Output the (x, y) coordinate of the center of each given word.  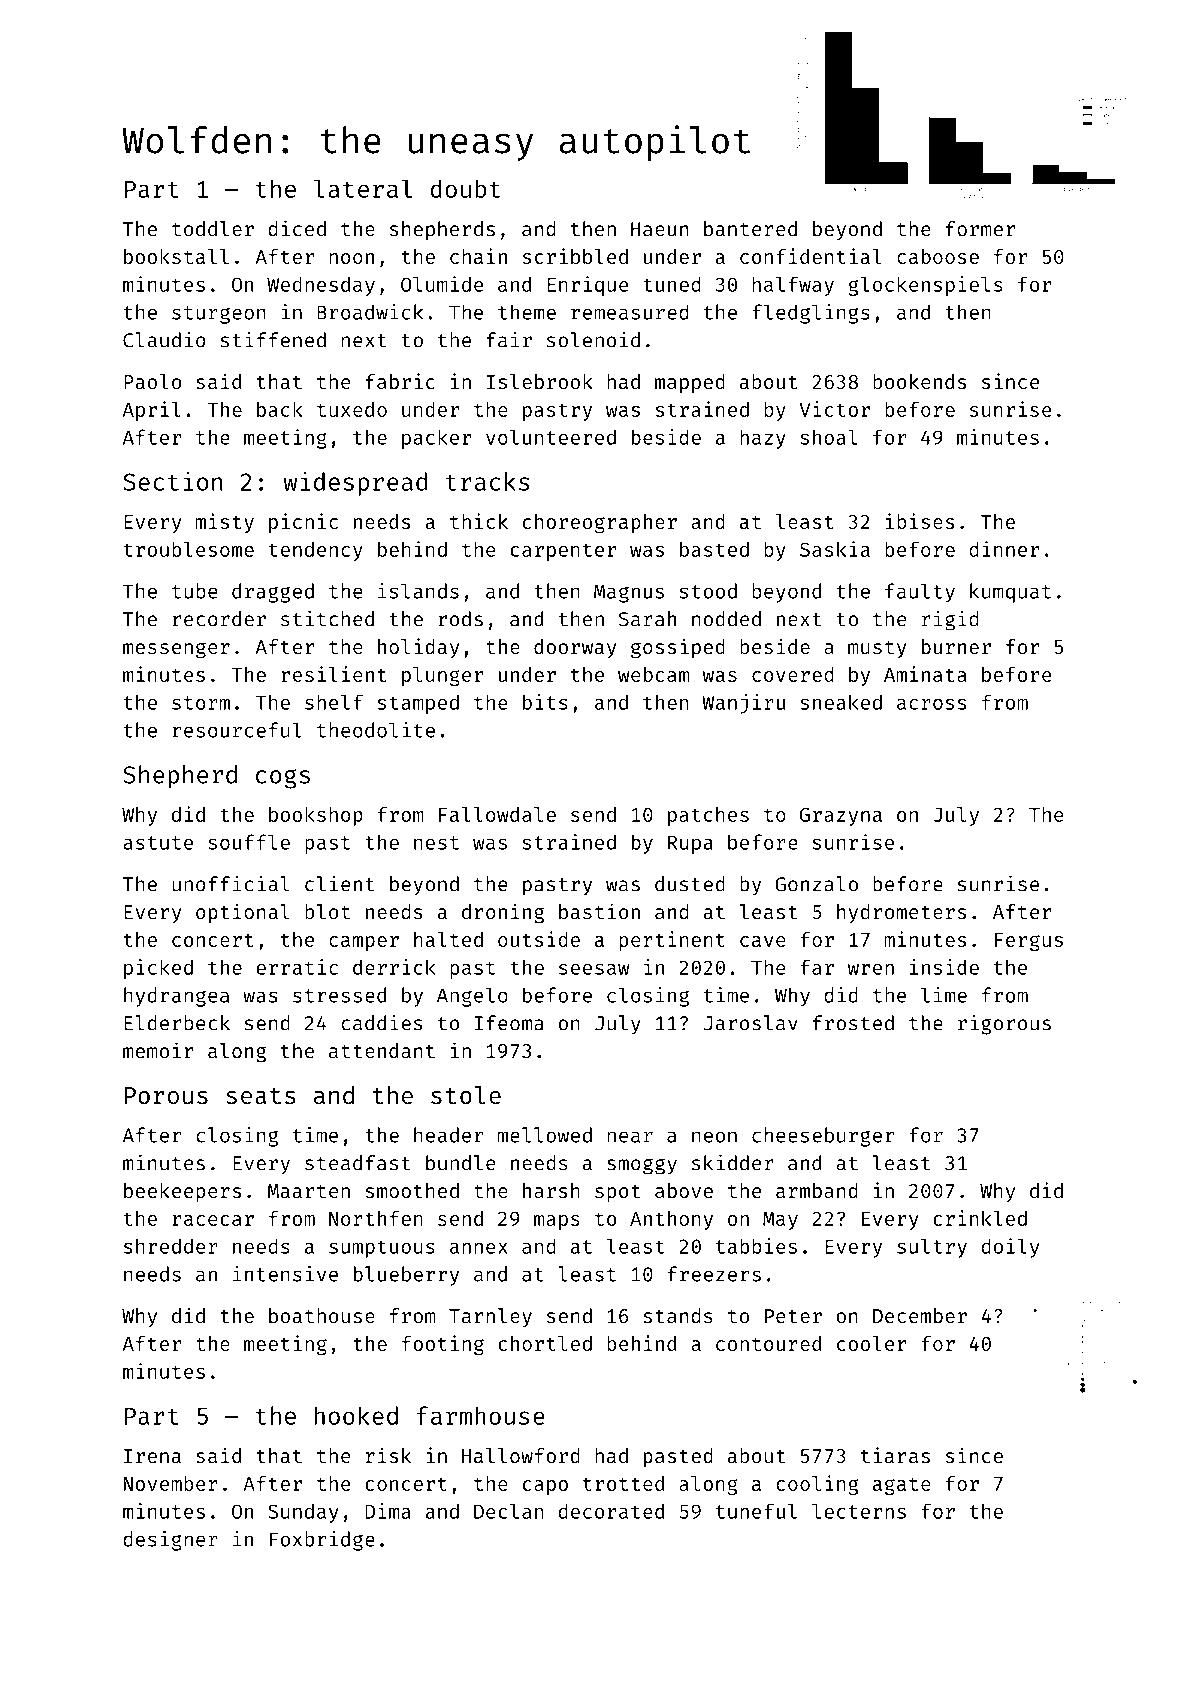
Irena (152, 1456)
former (980, 229)
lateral (363, 188)
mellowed (545, 1135)
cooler (872, 1343)
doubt (465, 188)
